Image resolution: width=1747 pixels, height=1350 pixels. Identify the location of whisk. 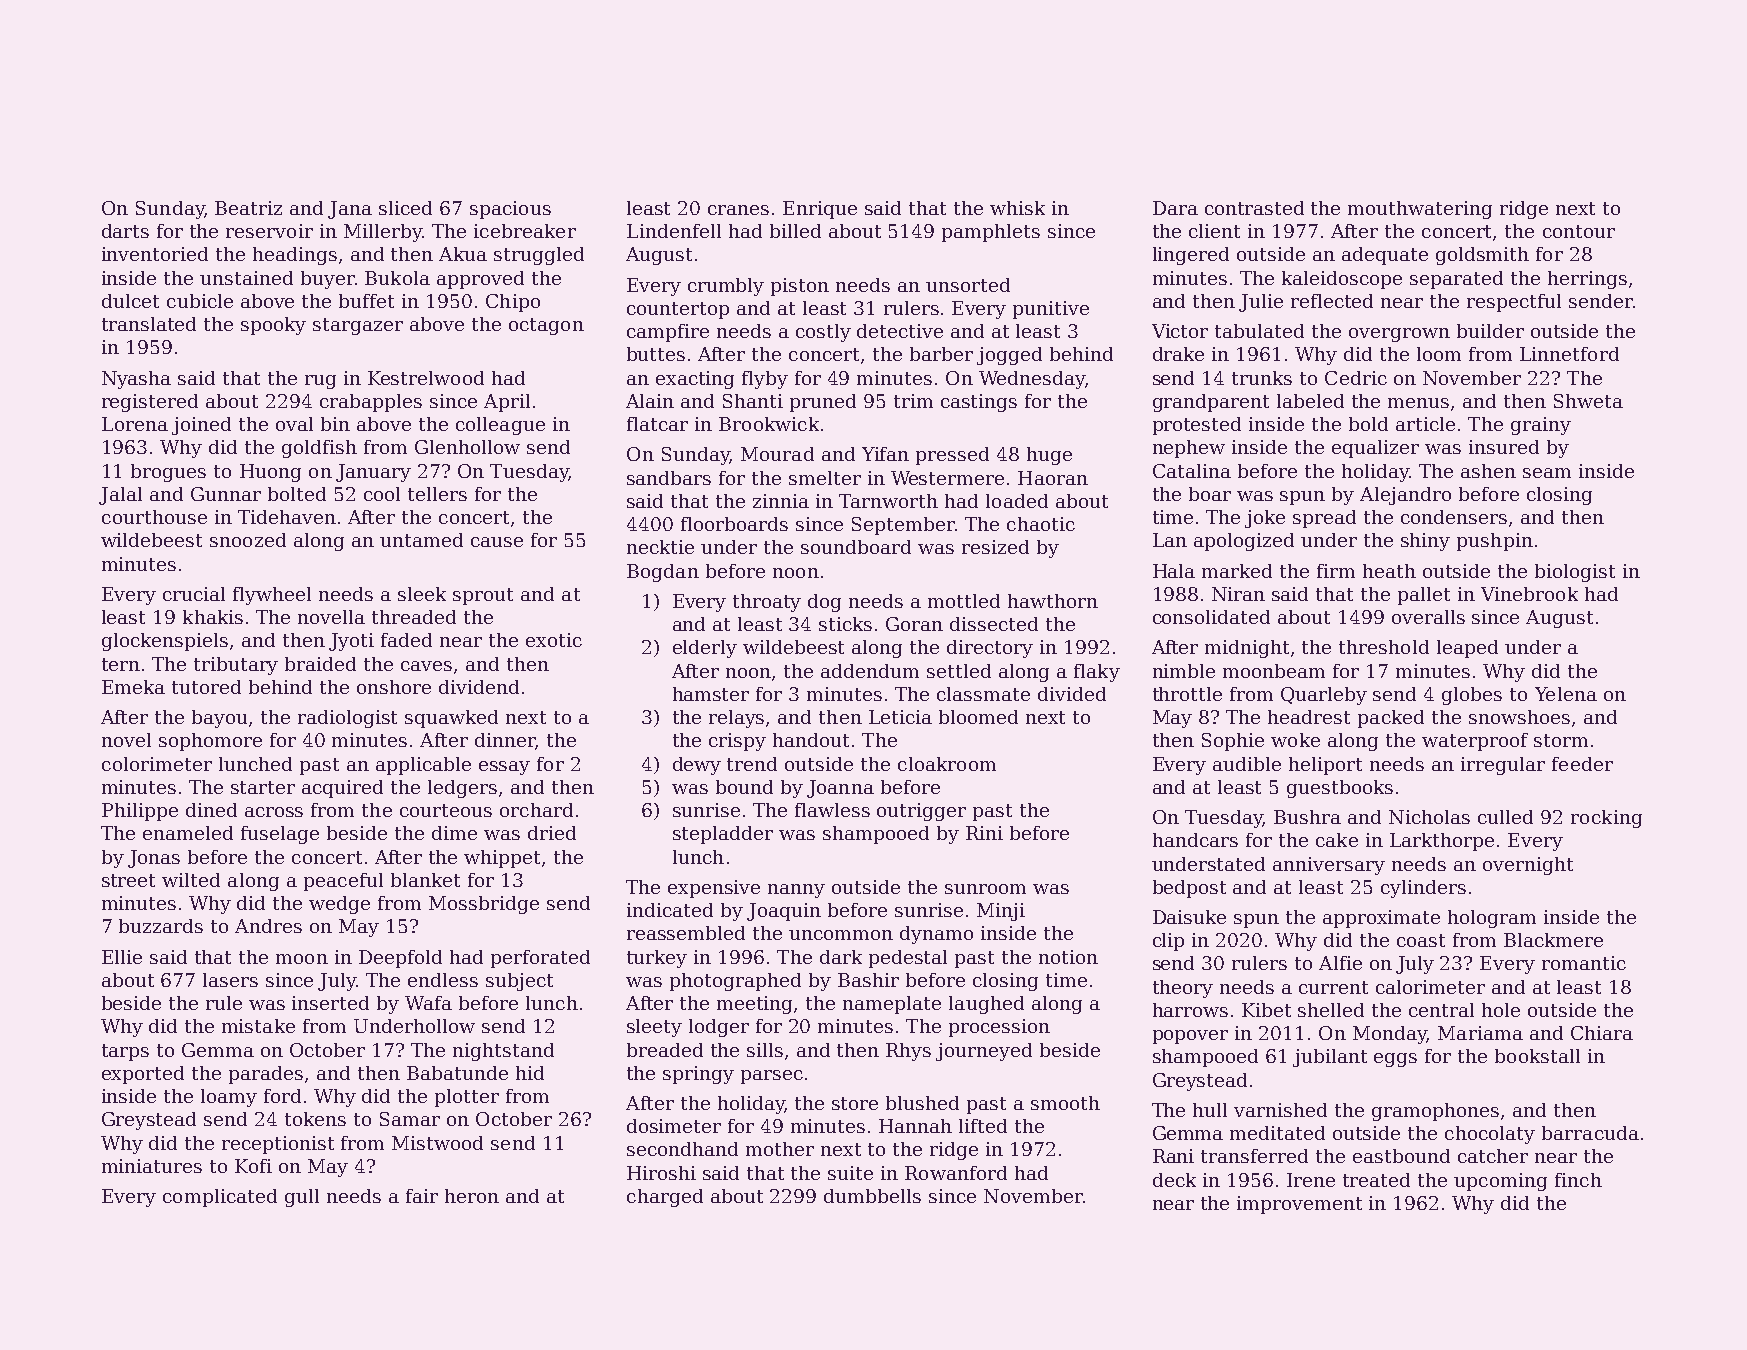
(1017, 208).
